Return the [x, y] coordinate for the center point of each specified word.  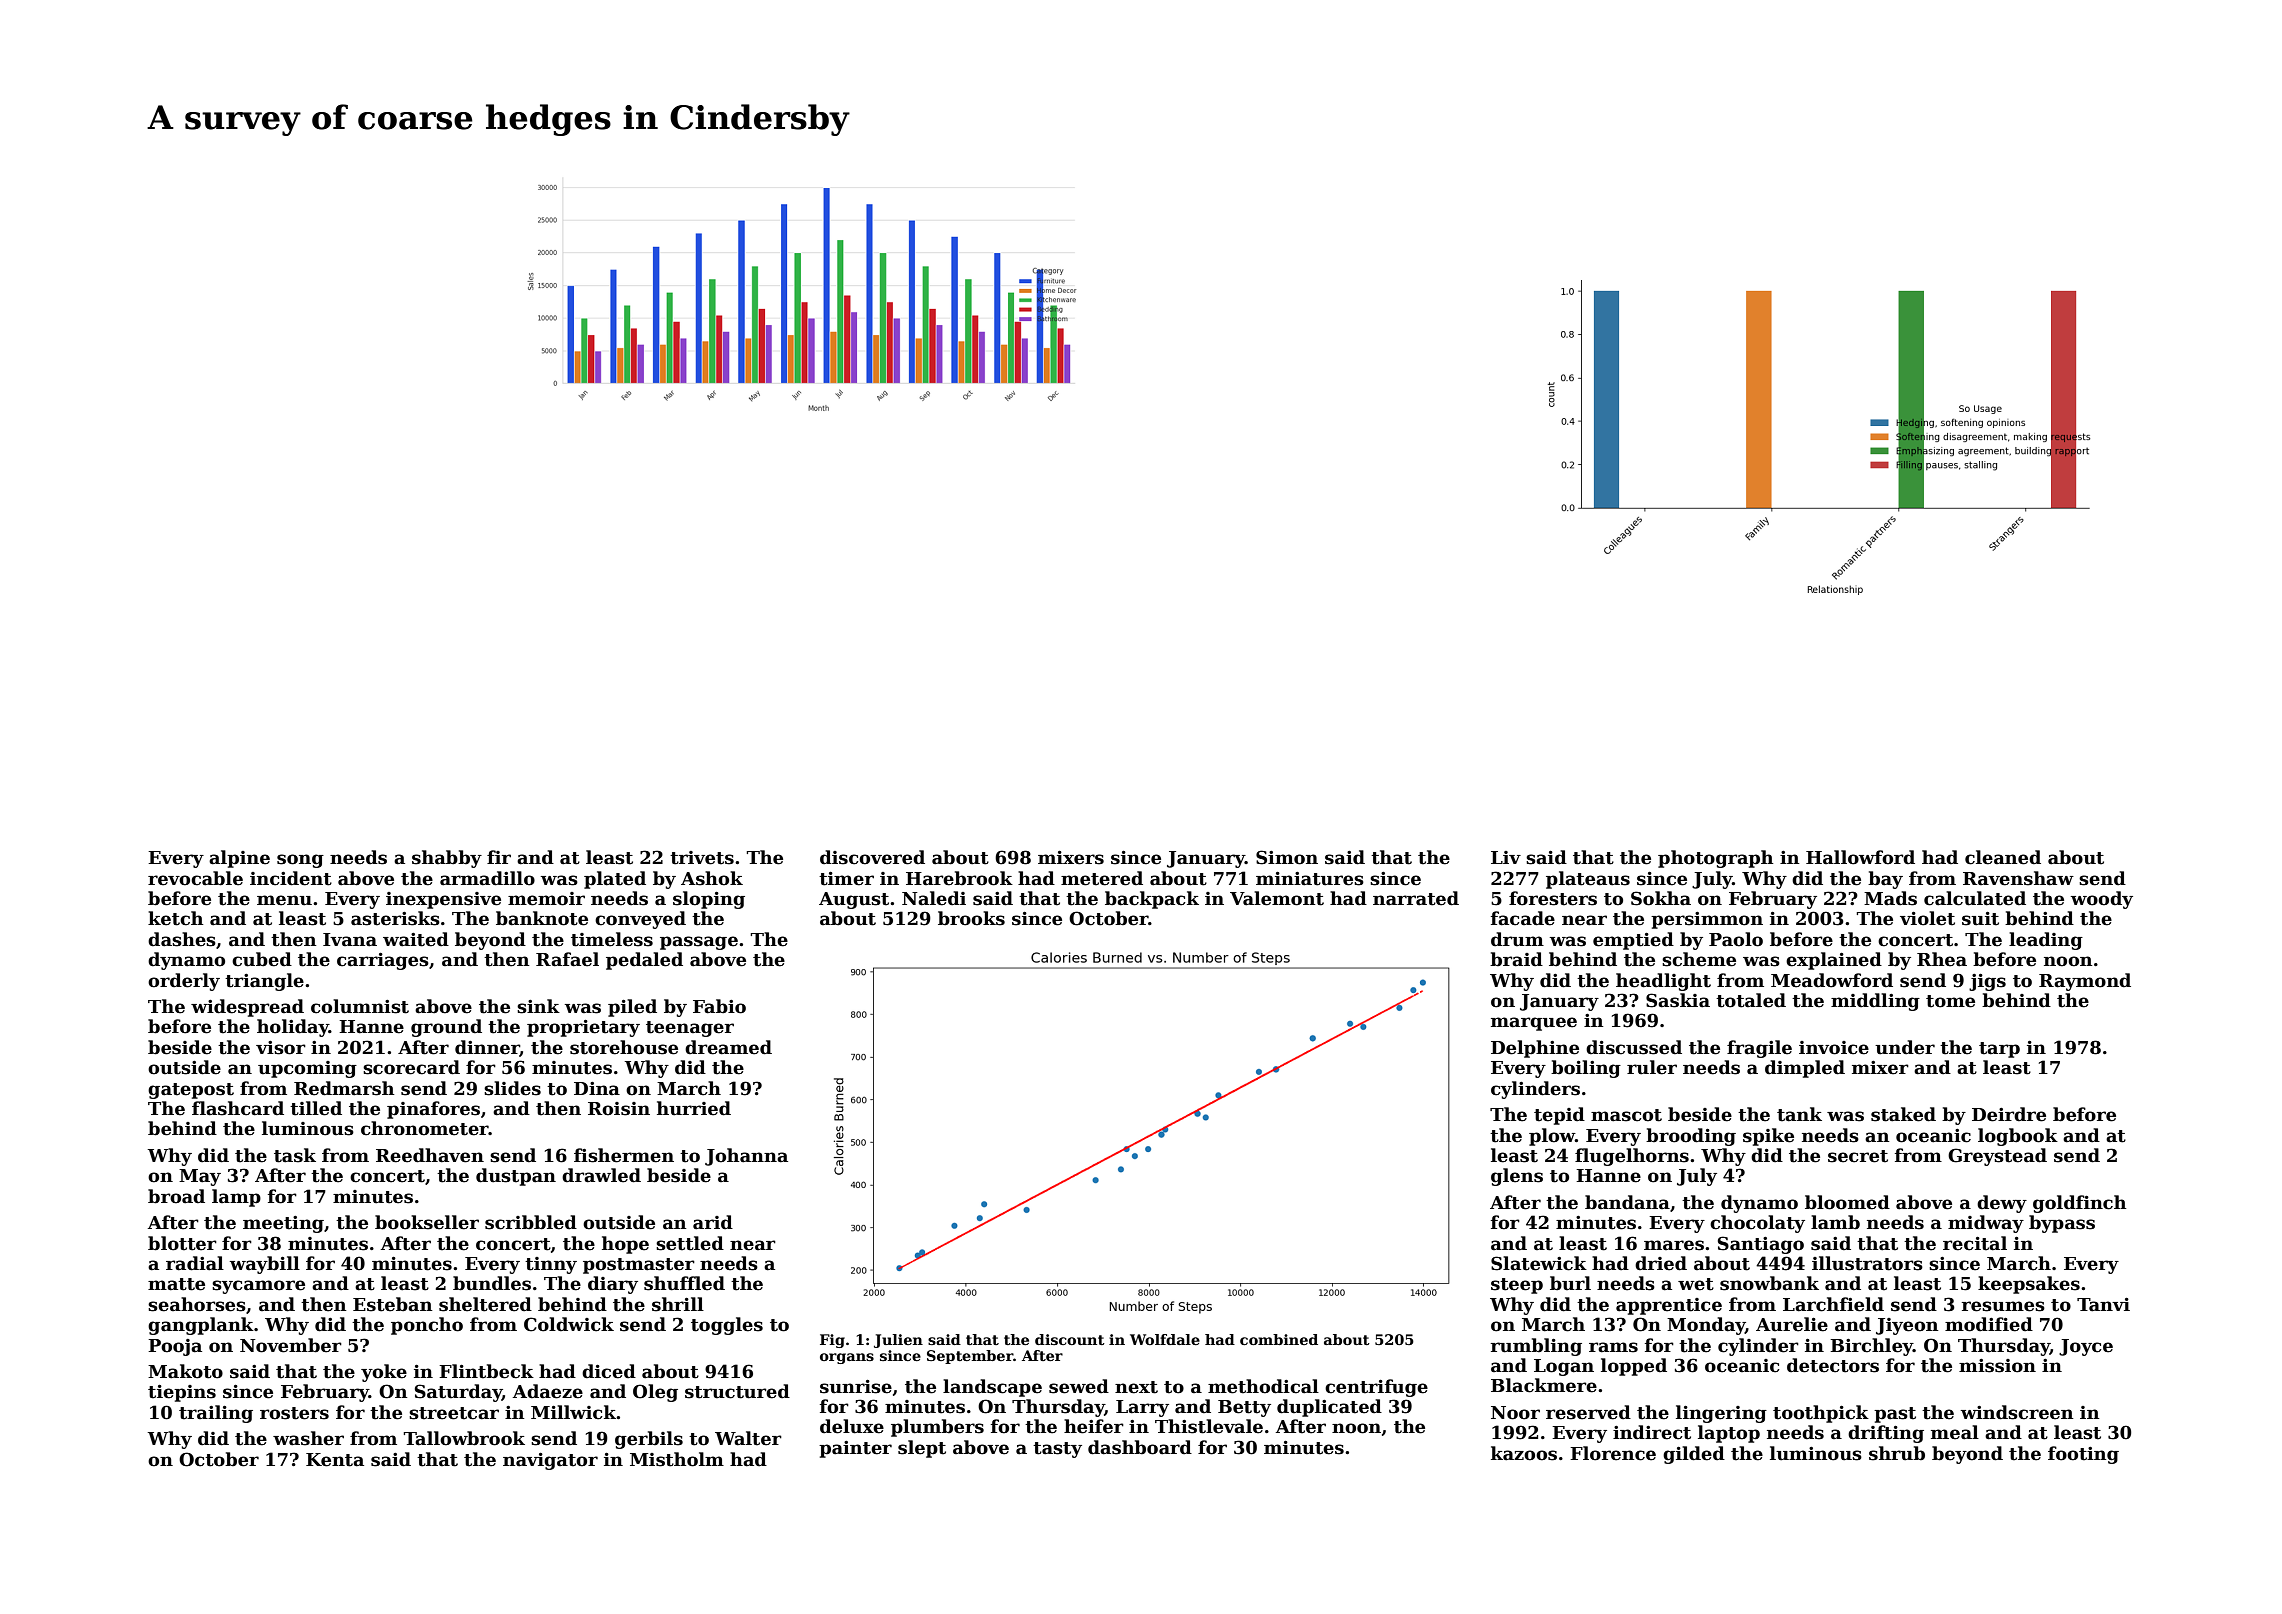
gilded [1694, 1455]
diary [613, 1285]
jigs [1987, 982]
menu [284, 900]
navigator [550, 1461]
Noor [1515, 1413]
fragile [1759, 1049]
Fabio [719, 1006]
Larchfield [1833, 1304]
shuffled [684, 1283]
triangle [264, 982]
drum [1517, 939]
